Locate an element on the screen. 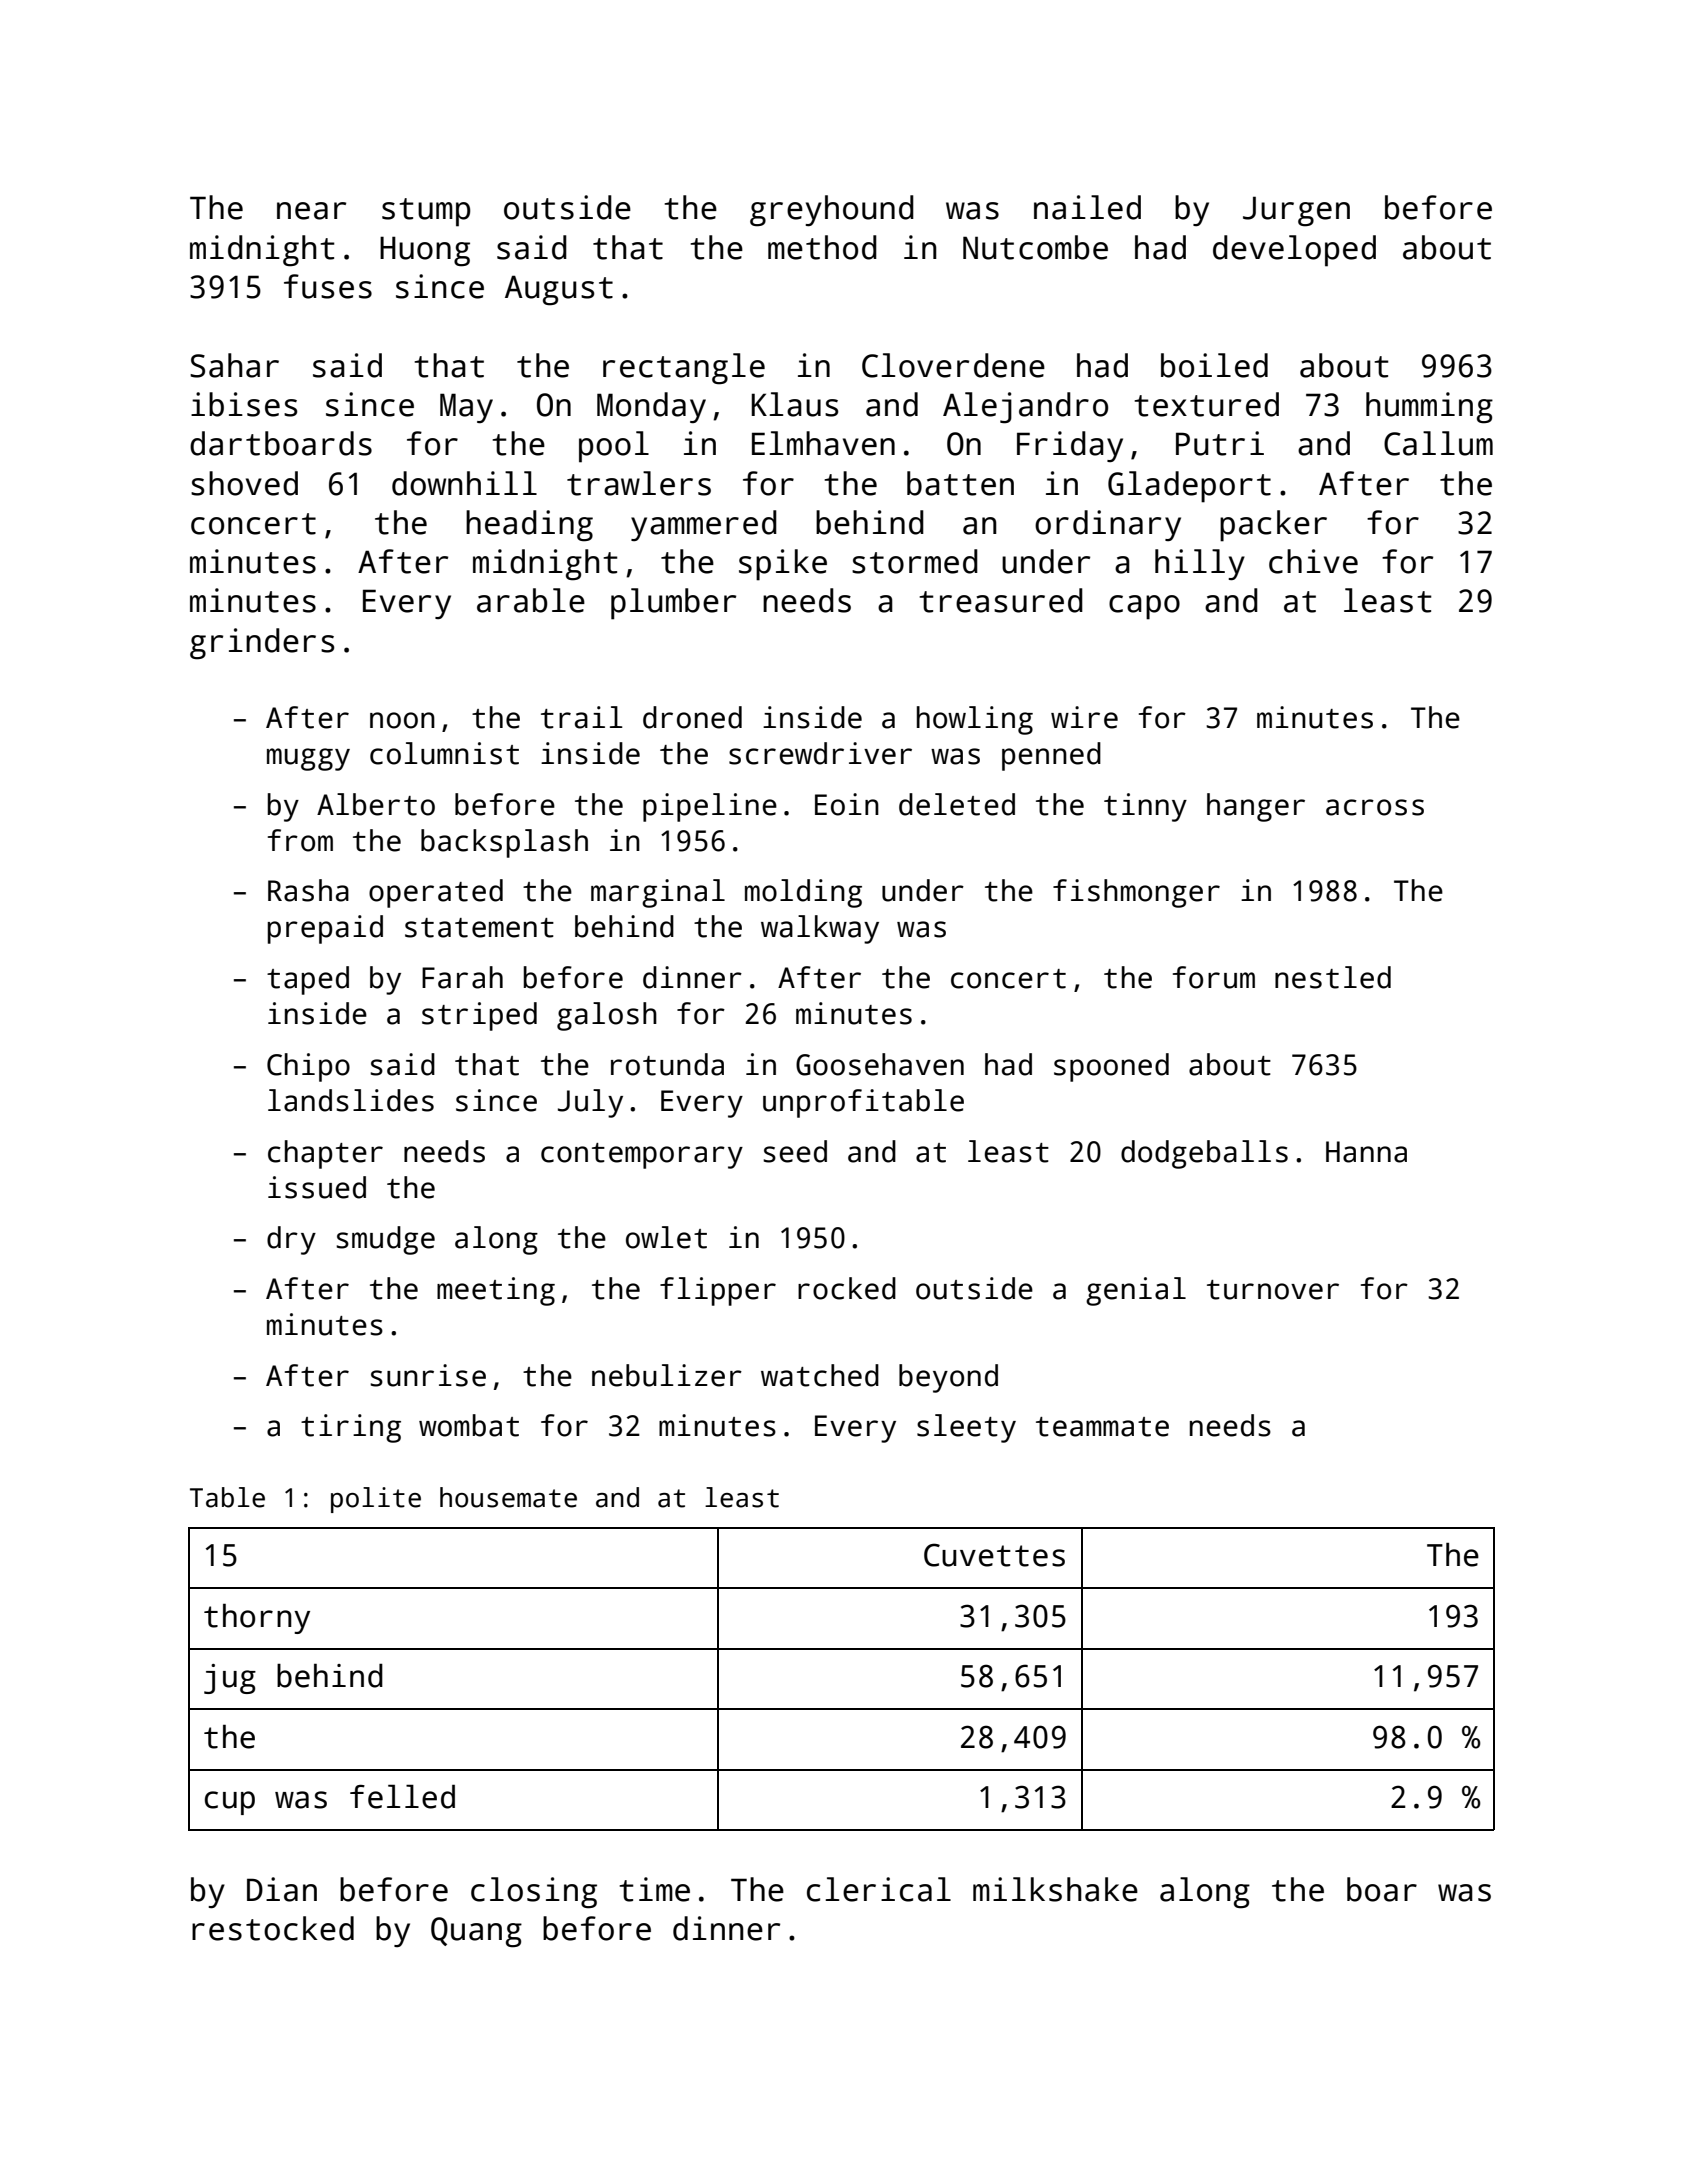 The height and width of the screenshot is (2178, 1683). Goosehaven is located at coordinates (880, 1064).
